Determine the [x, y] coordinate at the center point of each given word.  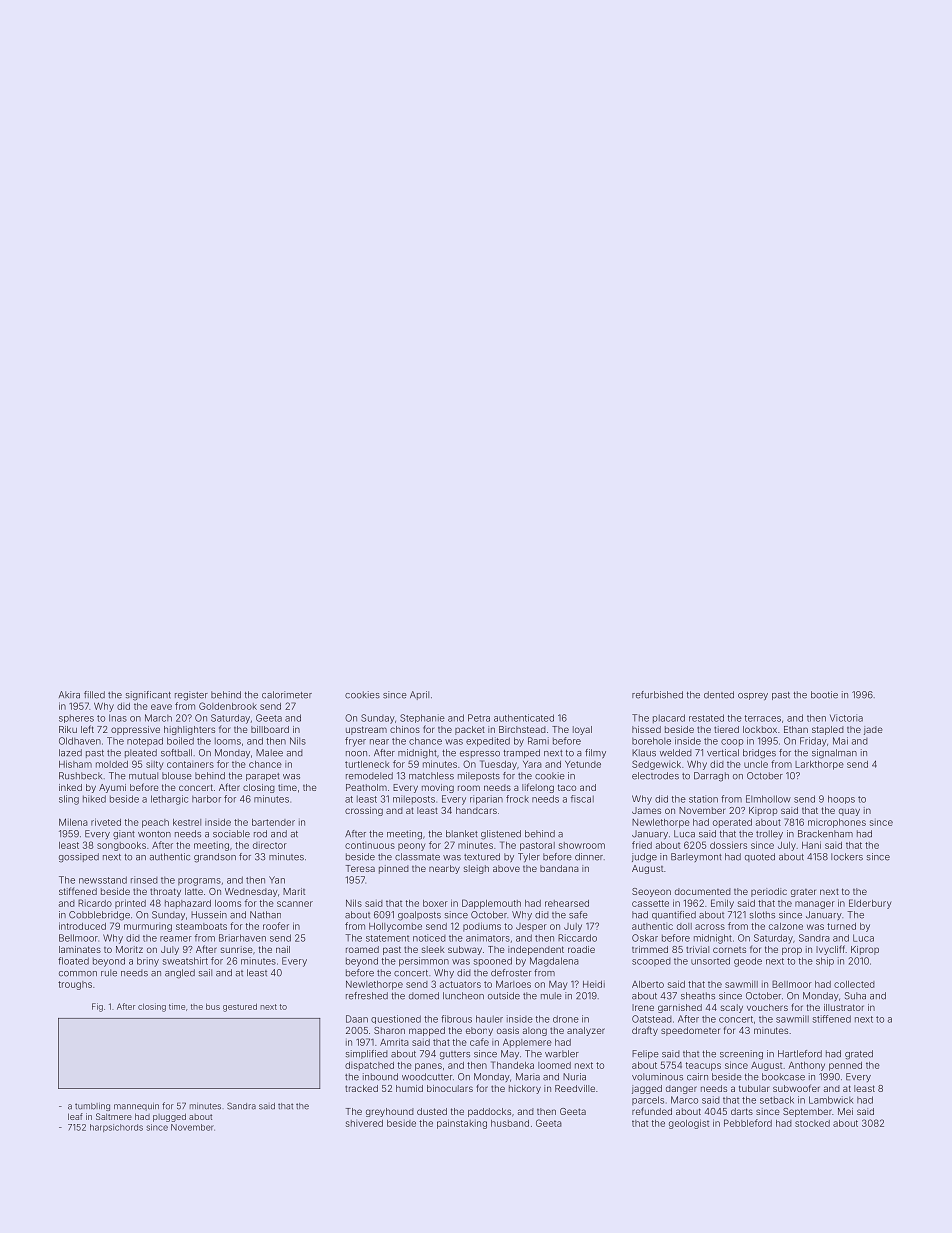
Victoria [846, 718]
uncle [756, 764]
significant [148, 696]
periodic [769, 892]
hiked [94, 799]
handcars [476, 810]
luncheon [463, 996]
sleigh [476, 869]
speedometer [690, 1031]
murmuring [148, 928]
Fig [97, 1007]
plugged [169, 1117]
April [419, 695]
